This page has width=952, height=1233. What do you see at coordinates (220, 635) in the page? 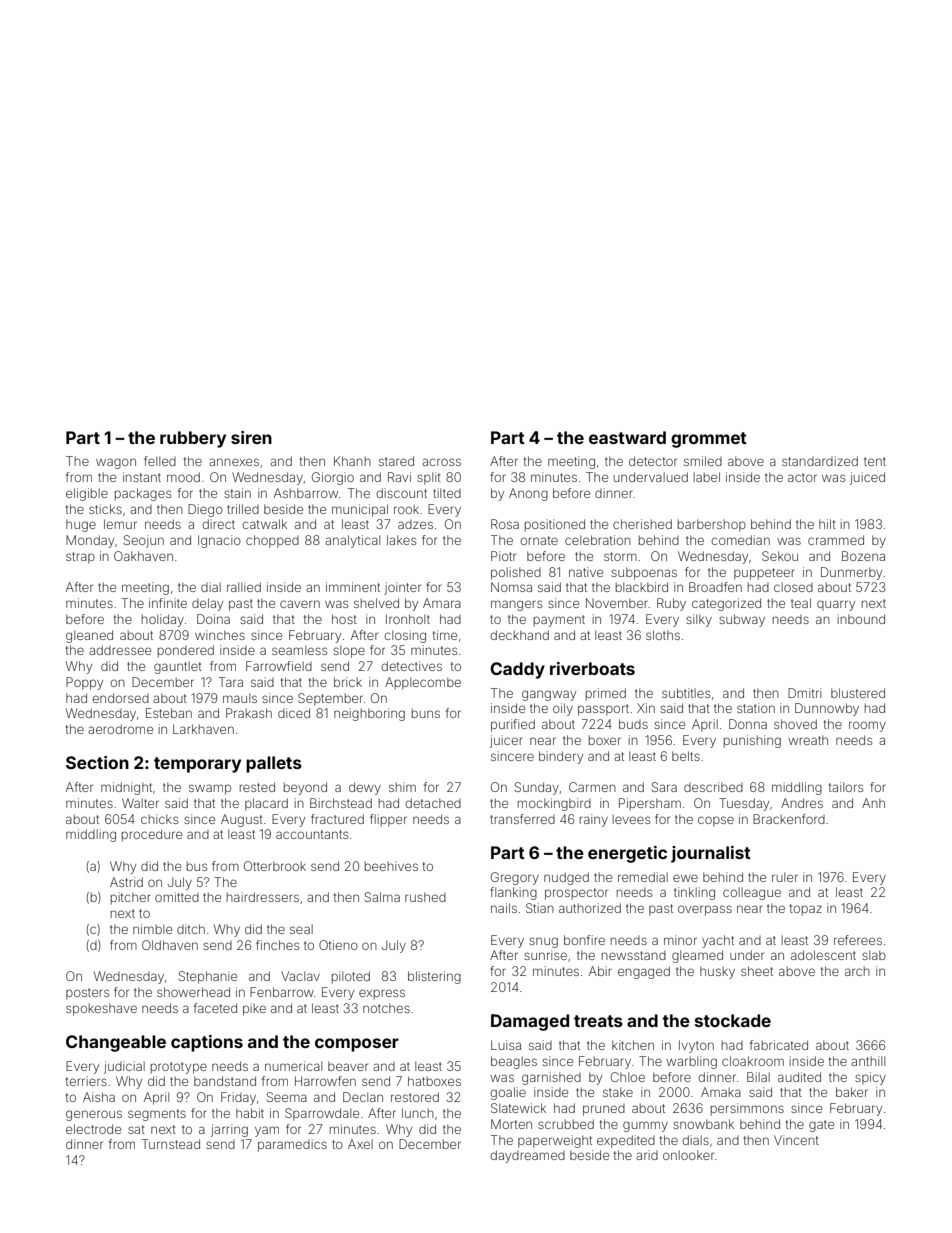
I see `winches` at bounding box center [220, 635].
